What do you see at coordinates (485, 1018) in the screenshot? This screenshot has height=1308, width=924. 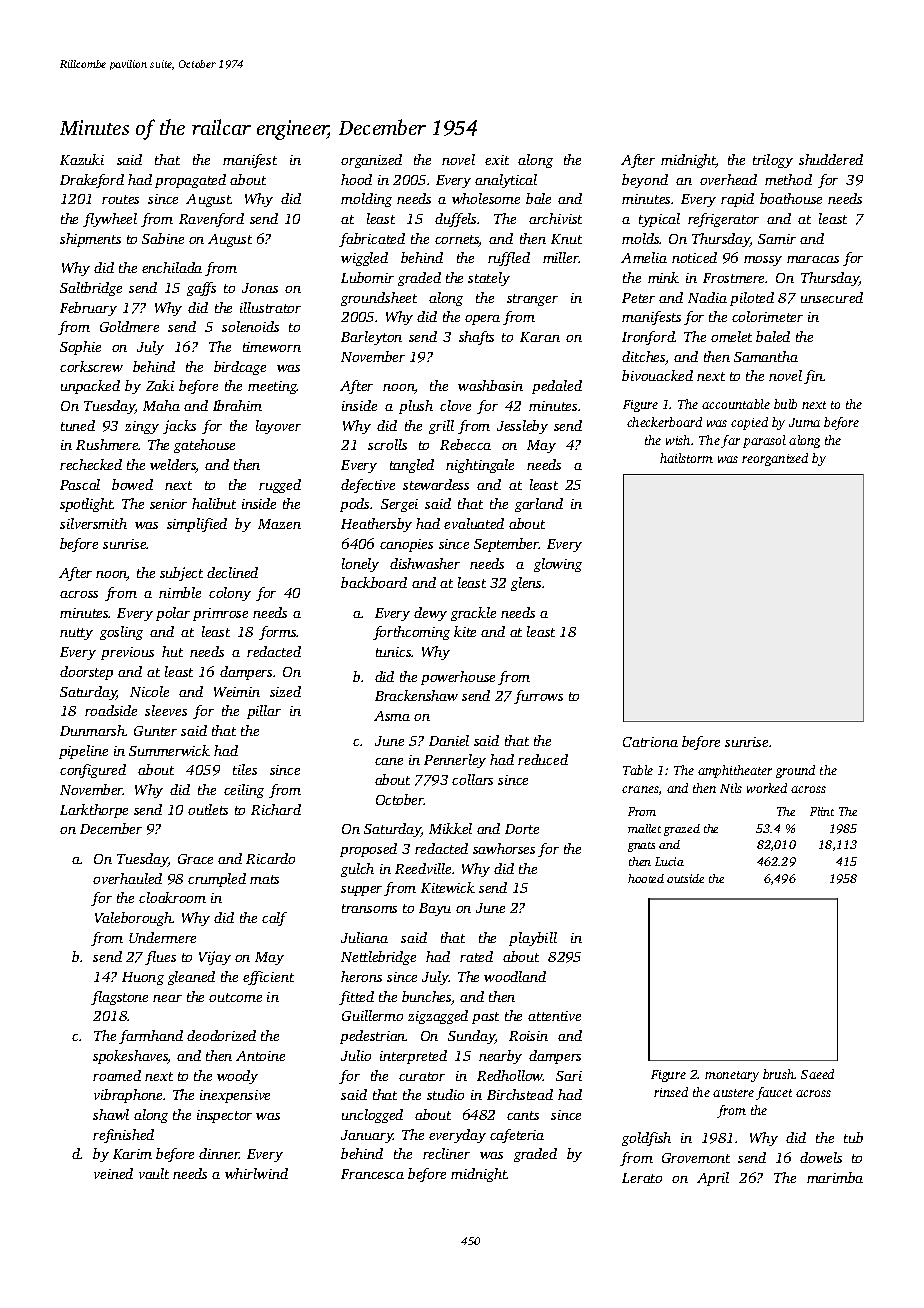 I see `past` at bounding box center [485, 1018].
